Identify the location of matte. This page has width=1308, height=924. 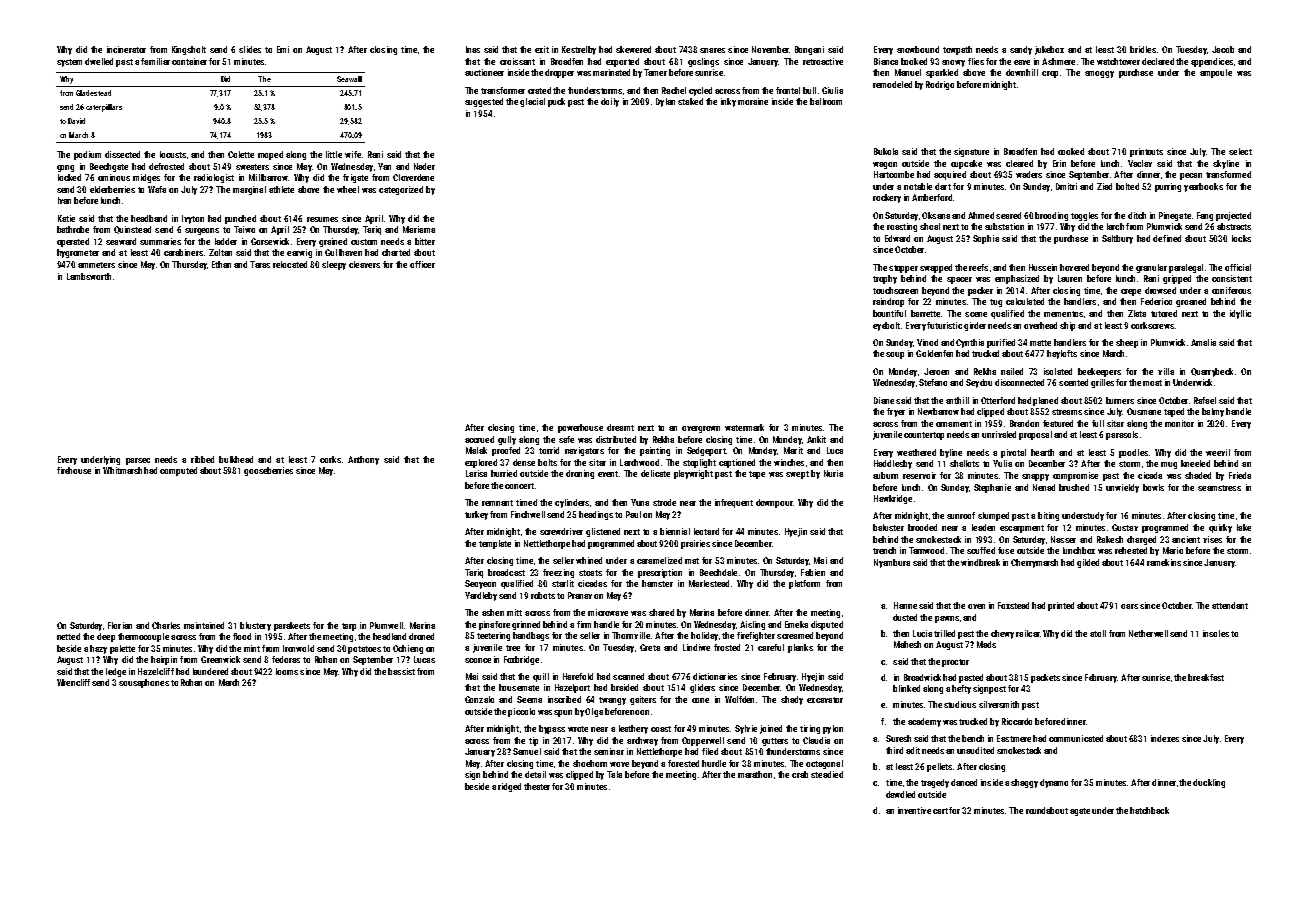
(1040, 343).
